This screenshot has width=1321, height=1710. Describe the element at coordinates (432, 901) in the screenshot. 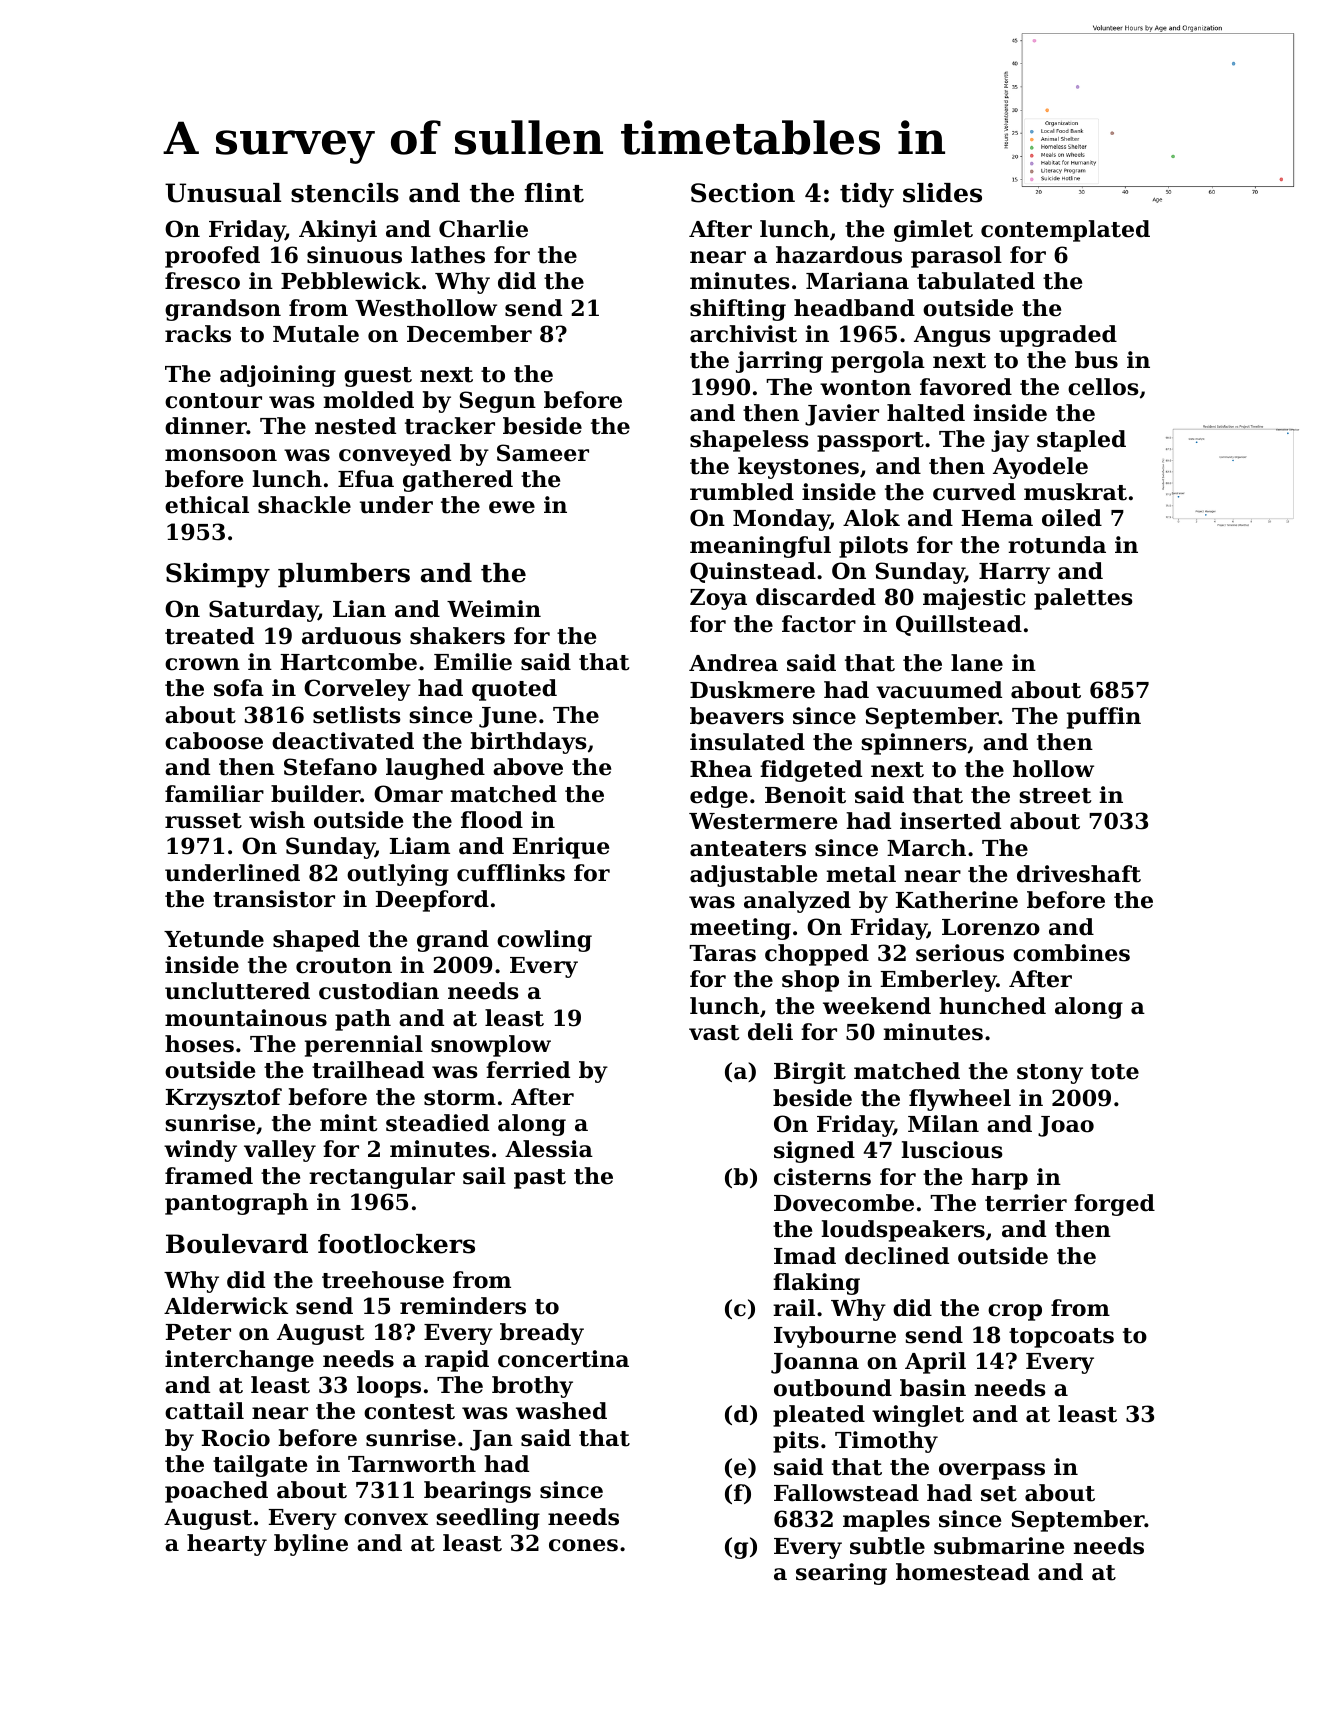

I see `Deepford` at that location.
